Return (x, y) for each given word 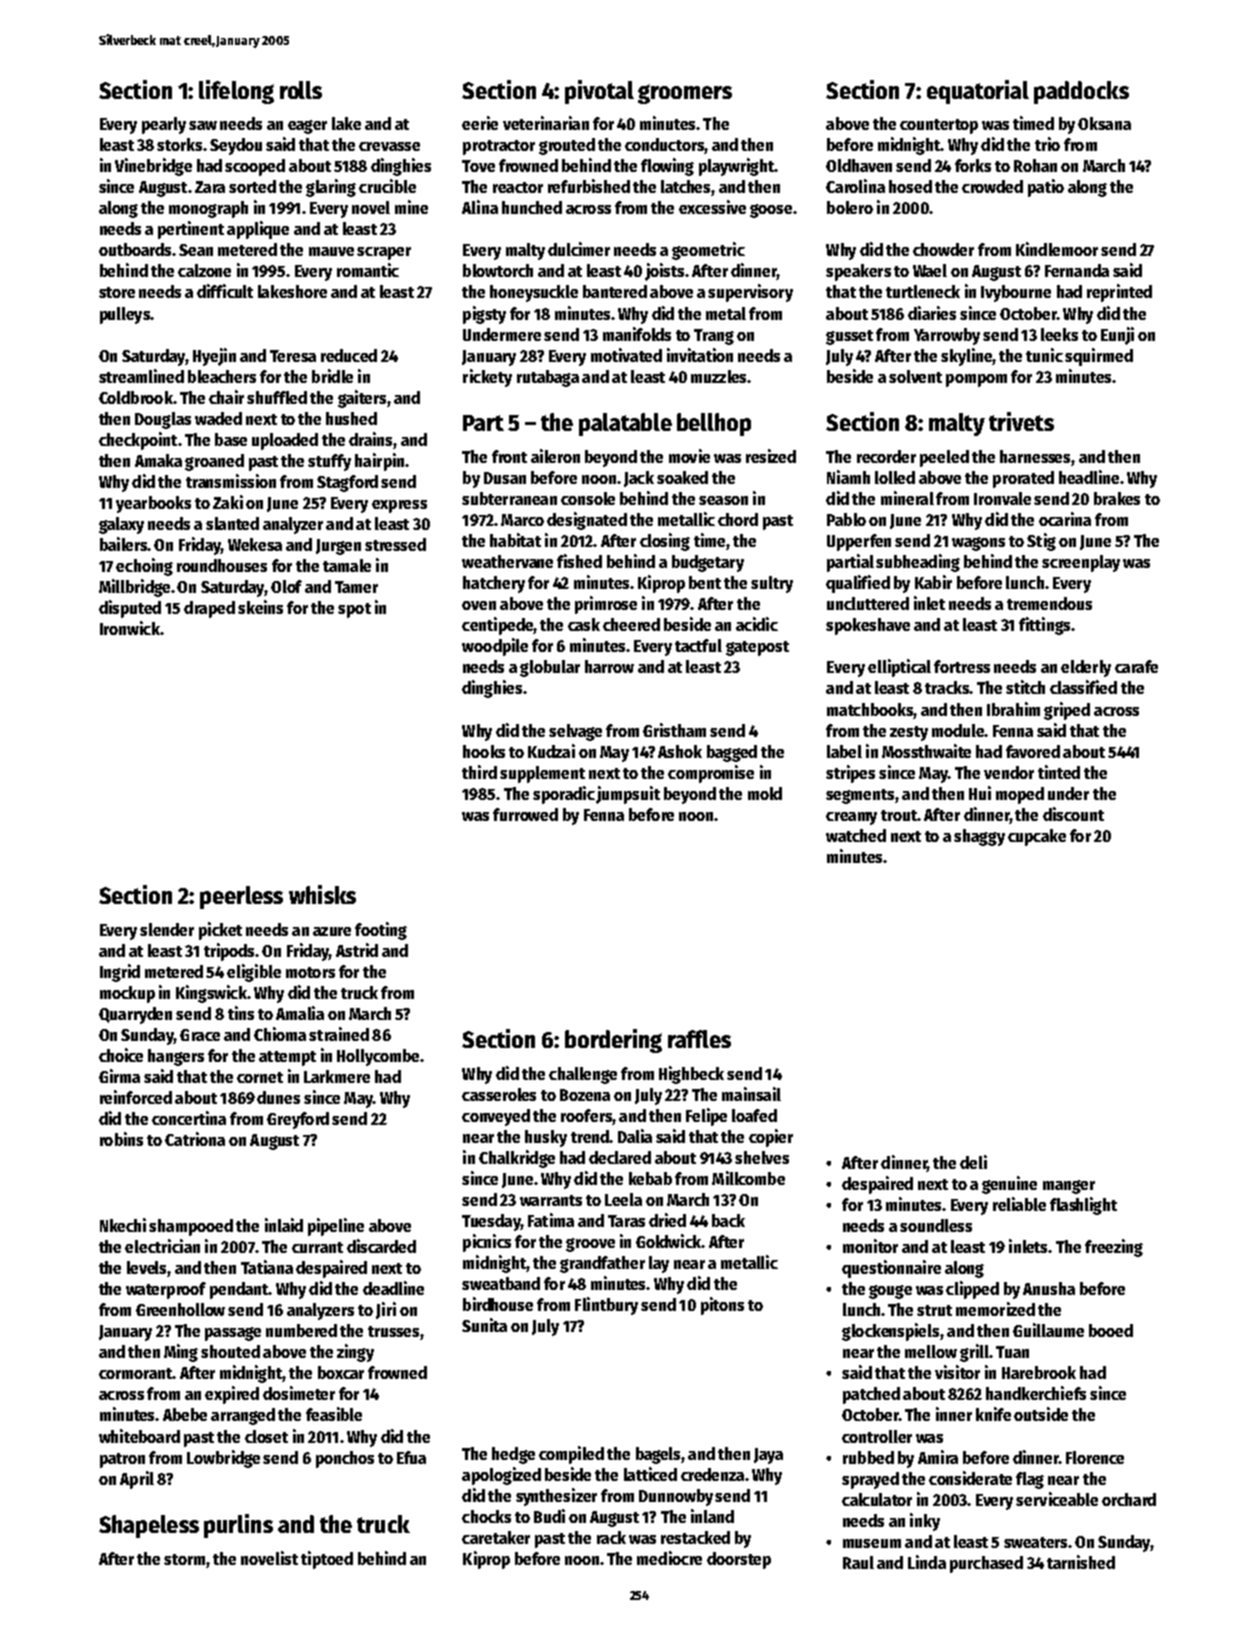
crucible (387, 186)
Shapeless (149, 1526)
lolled (895, 477)
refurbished (589, 186)
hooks (484, 751)
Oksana (1104, 123)
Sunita (484, 1325)
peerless (241, 897)
